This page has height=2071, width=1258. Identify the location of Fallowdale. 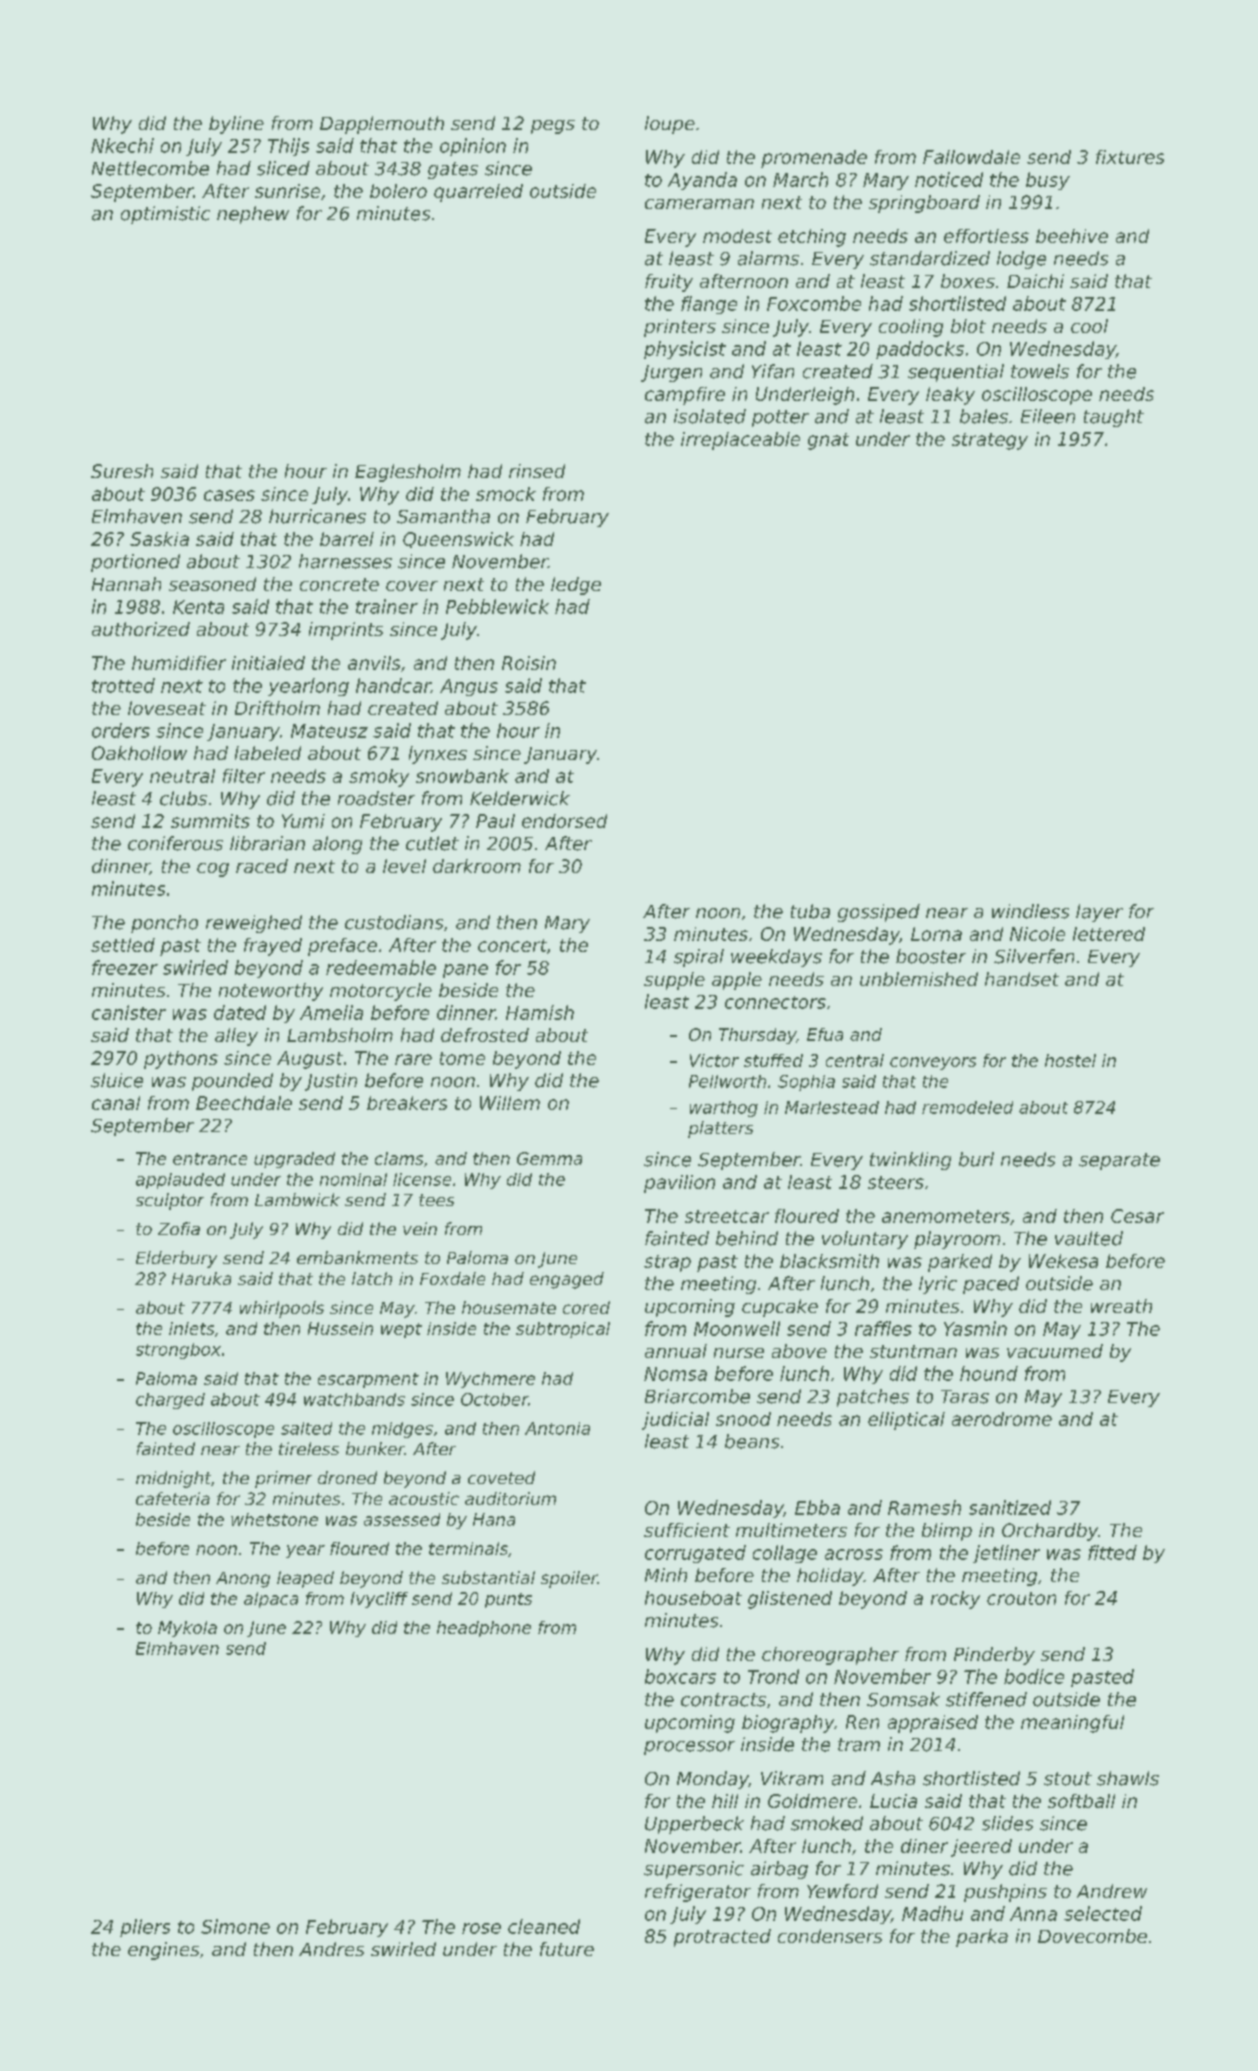
(971, 157).
